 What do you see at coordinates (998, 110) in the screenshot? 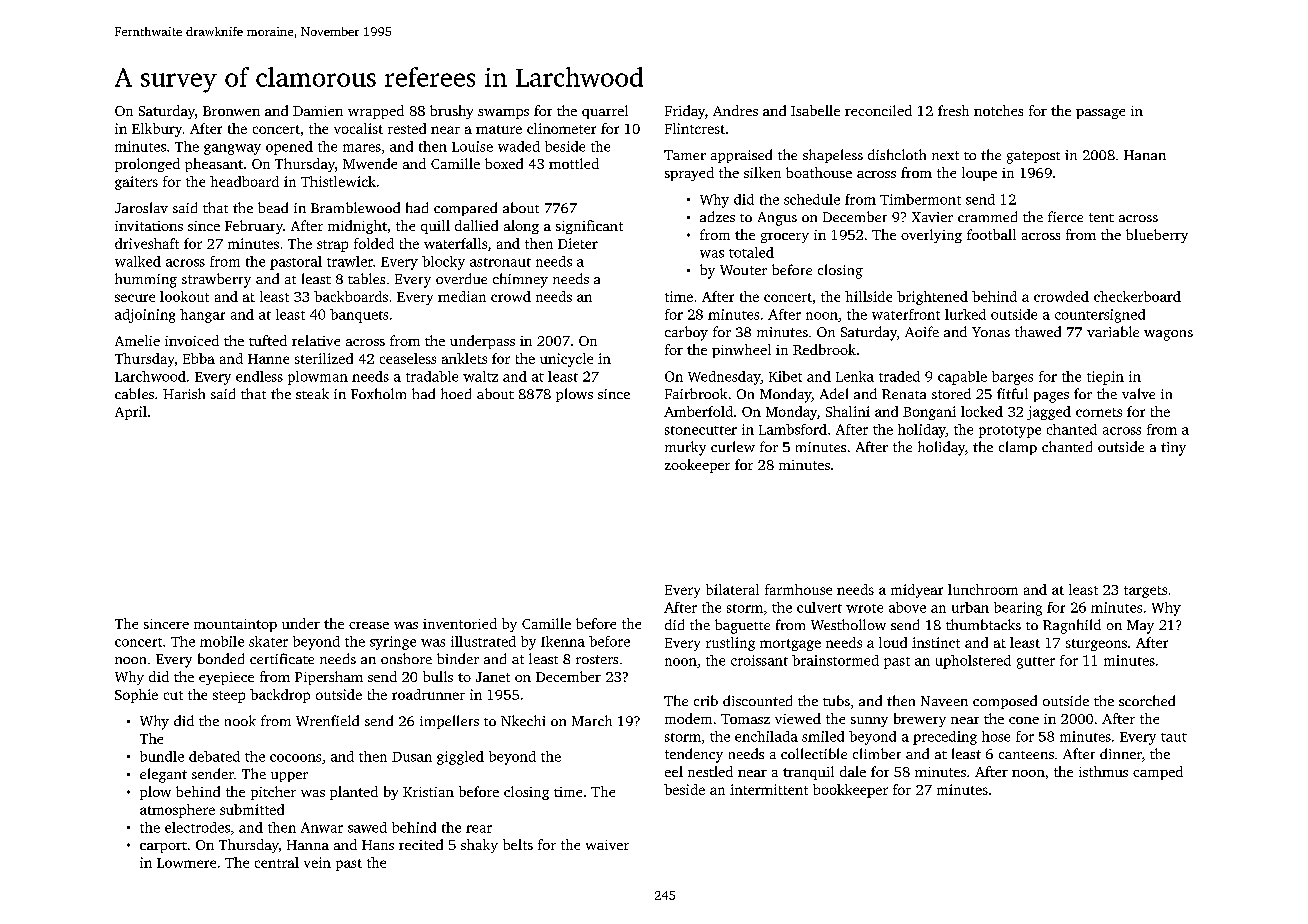
I see `notches` at bounding box center [998, 110].
